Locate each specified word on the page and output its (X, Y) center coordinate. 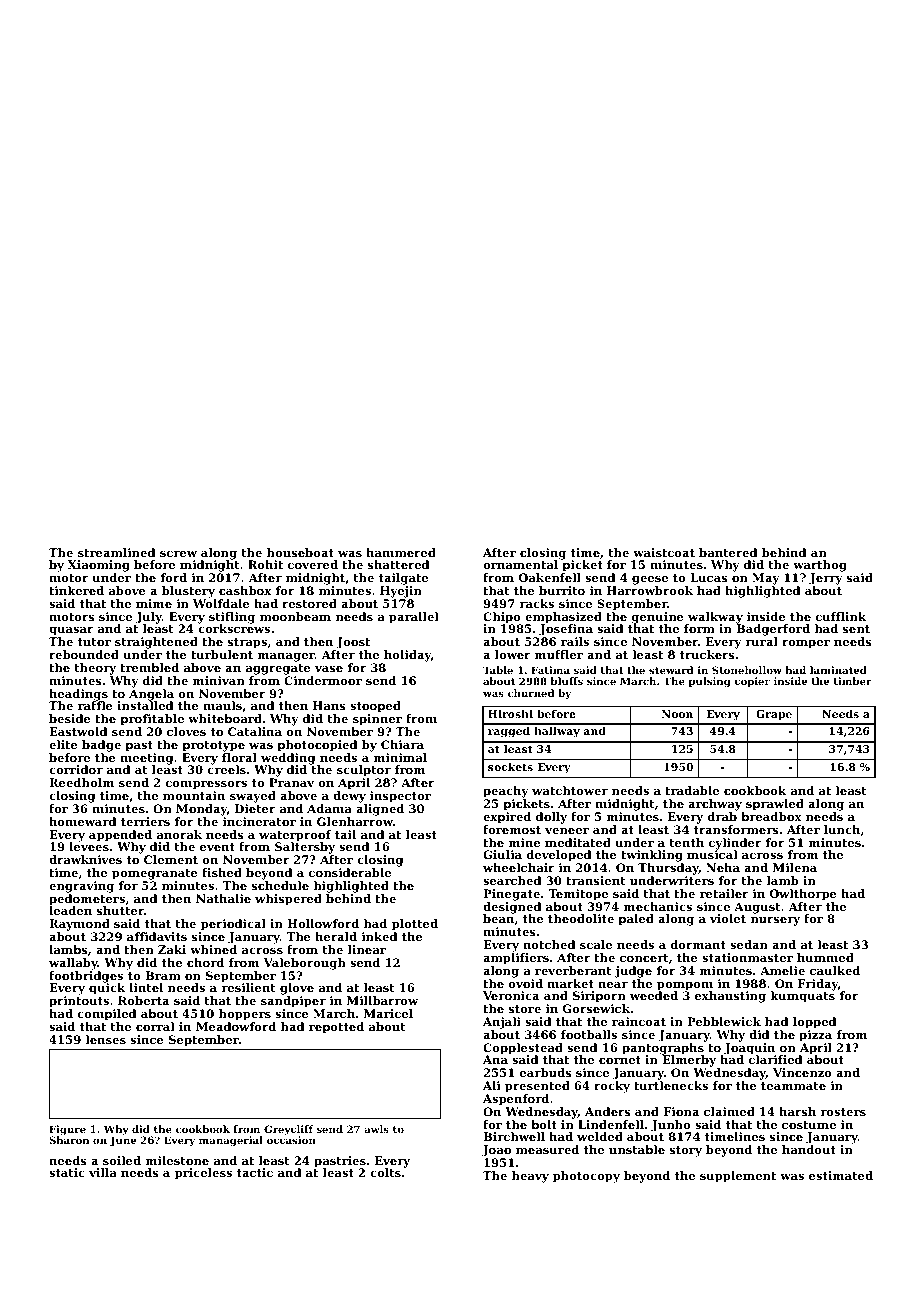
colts (385, 1172)
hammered (401, 552)
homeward (82, 821)
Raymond (79, 925)
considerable (350, 872)
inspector (400, 797)
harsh (797, 1111)
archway (715, 805)
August (757, 908)
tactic (255, 1172)
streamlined (116, 552)
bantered (728, 552)
